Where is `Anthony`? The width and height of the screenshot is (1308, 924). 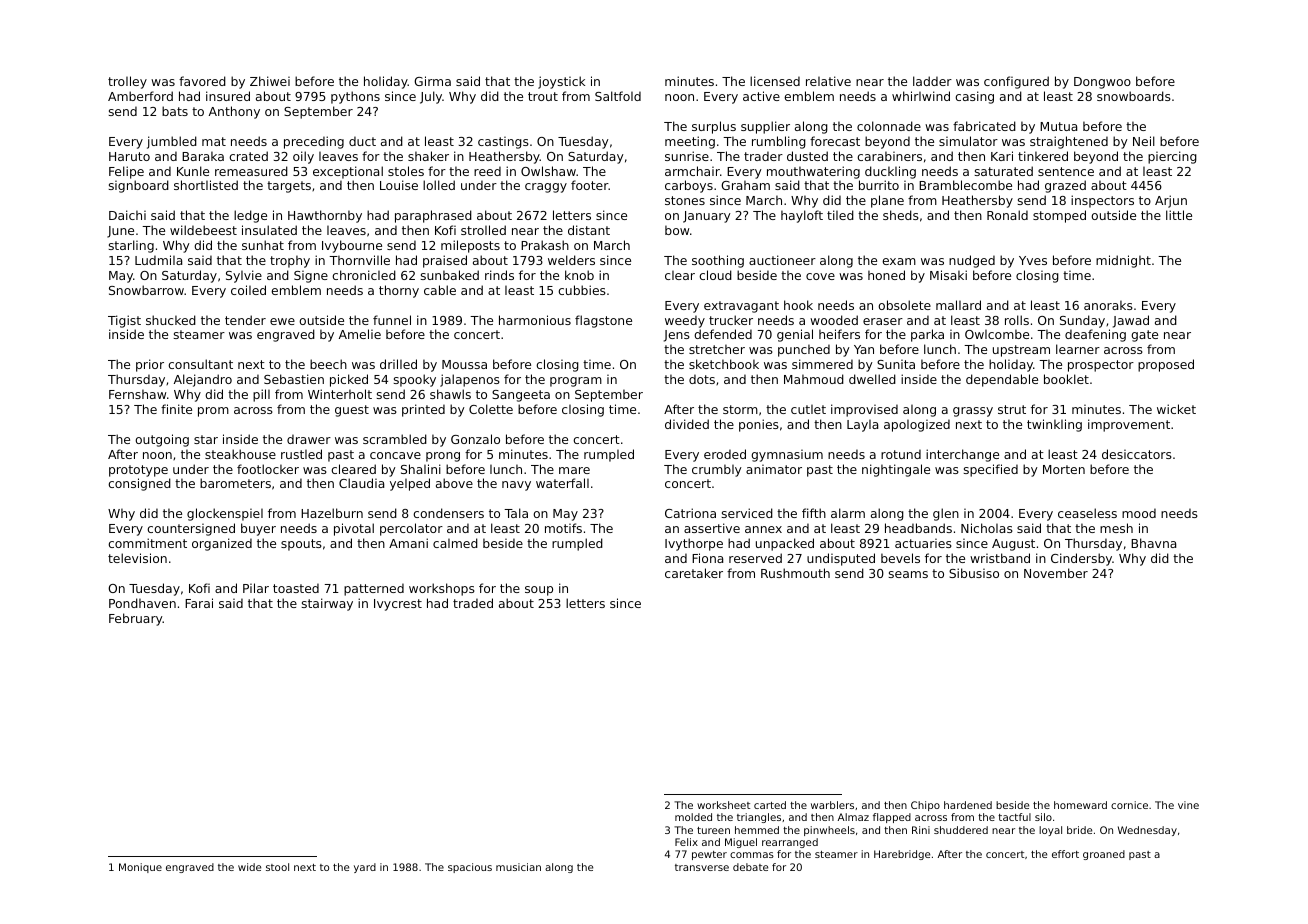 Anthony is located at coordinates (234, 112).
